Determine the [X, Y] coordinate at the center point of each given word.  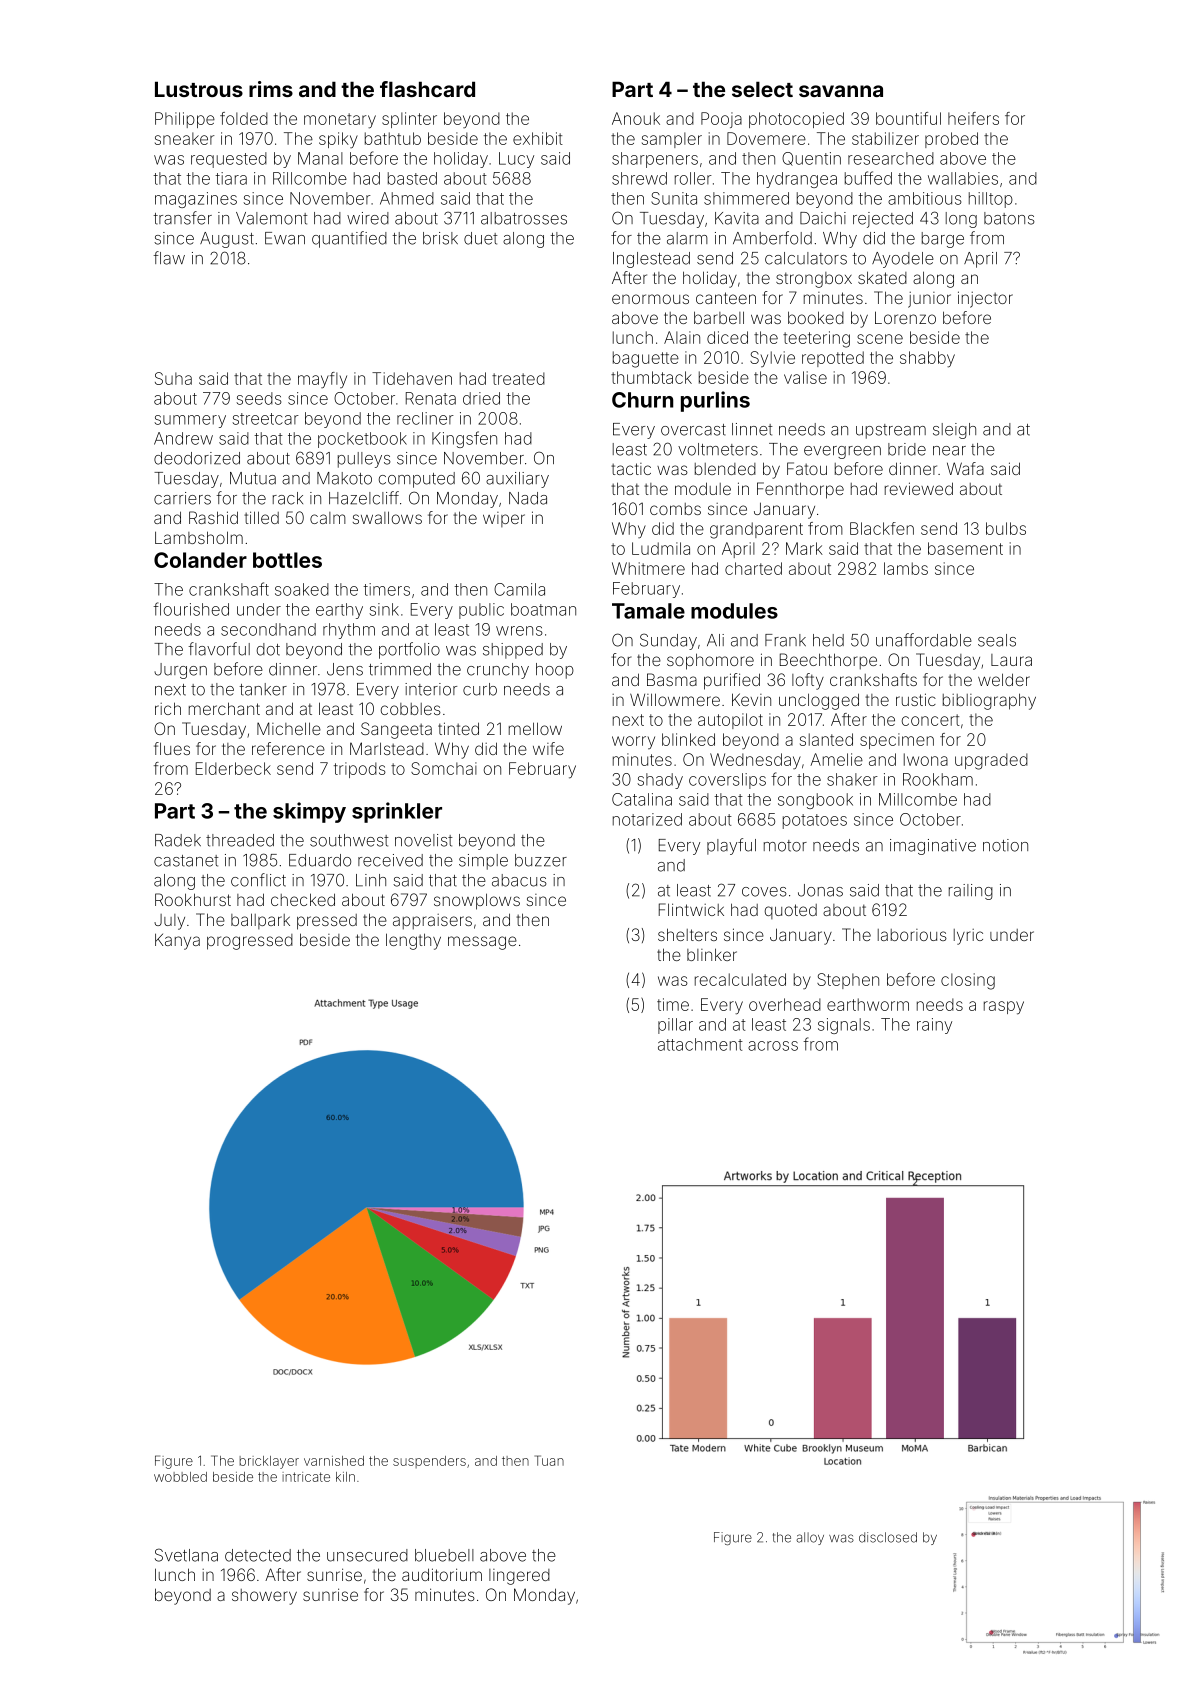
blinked [688, 739]
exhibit [538, 138]
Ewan [285, 238]
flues [172, 748]
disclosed [888, 1537]
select [762, 89]
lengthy [413, 941]
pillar [675, 1026]
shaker [852, 779]
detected [258, 1555]
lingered [519, 1577]
